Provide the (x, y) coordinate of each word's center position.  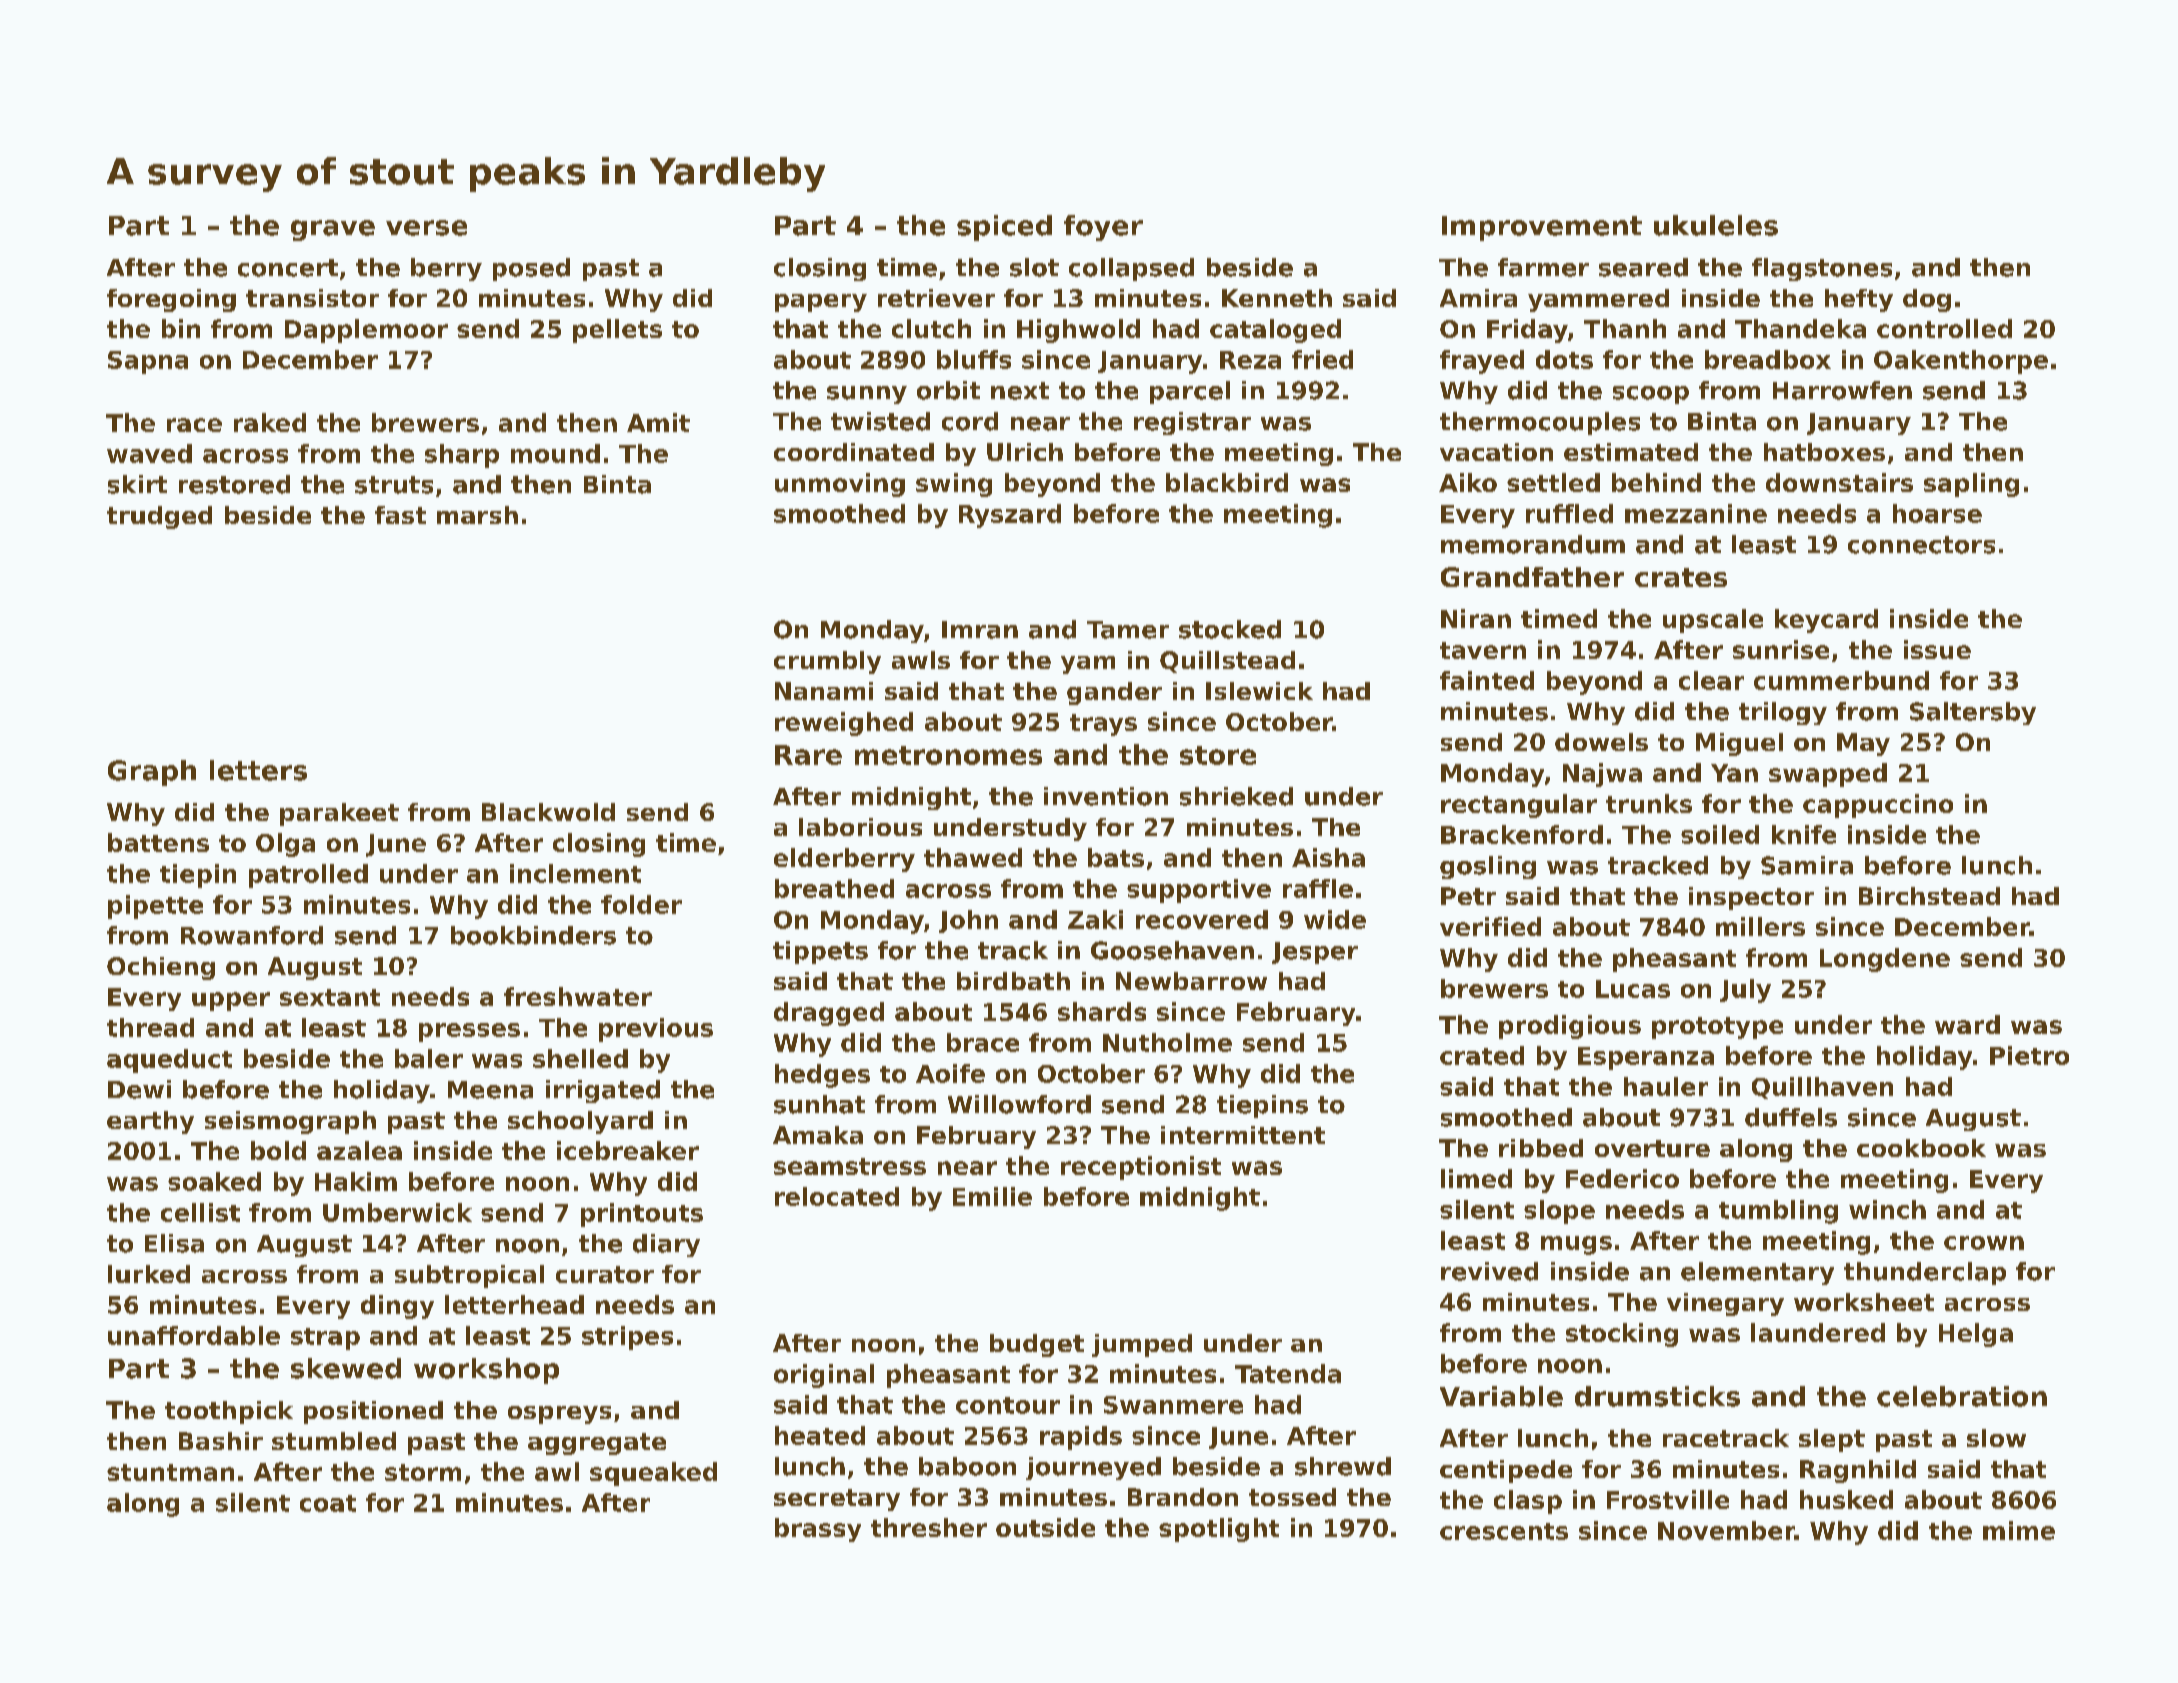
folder (641, 904)
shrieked (1236, 796)
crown (1984, 1243)
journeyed (1093, 1468)
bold (278, 1150)
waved (149, 453)
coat (328, 1503)
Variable (1501, 1396)
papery (821, 303)
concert (288, 268)
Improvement (1542, 228)
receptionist (1141, 1168)
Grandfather (1532, 577)
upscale (1713, 621)
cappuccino (1878, 806)
